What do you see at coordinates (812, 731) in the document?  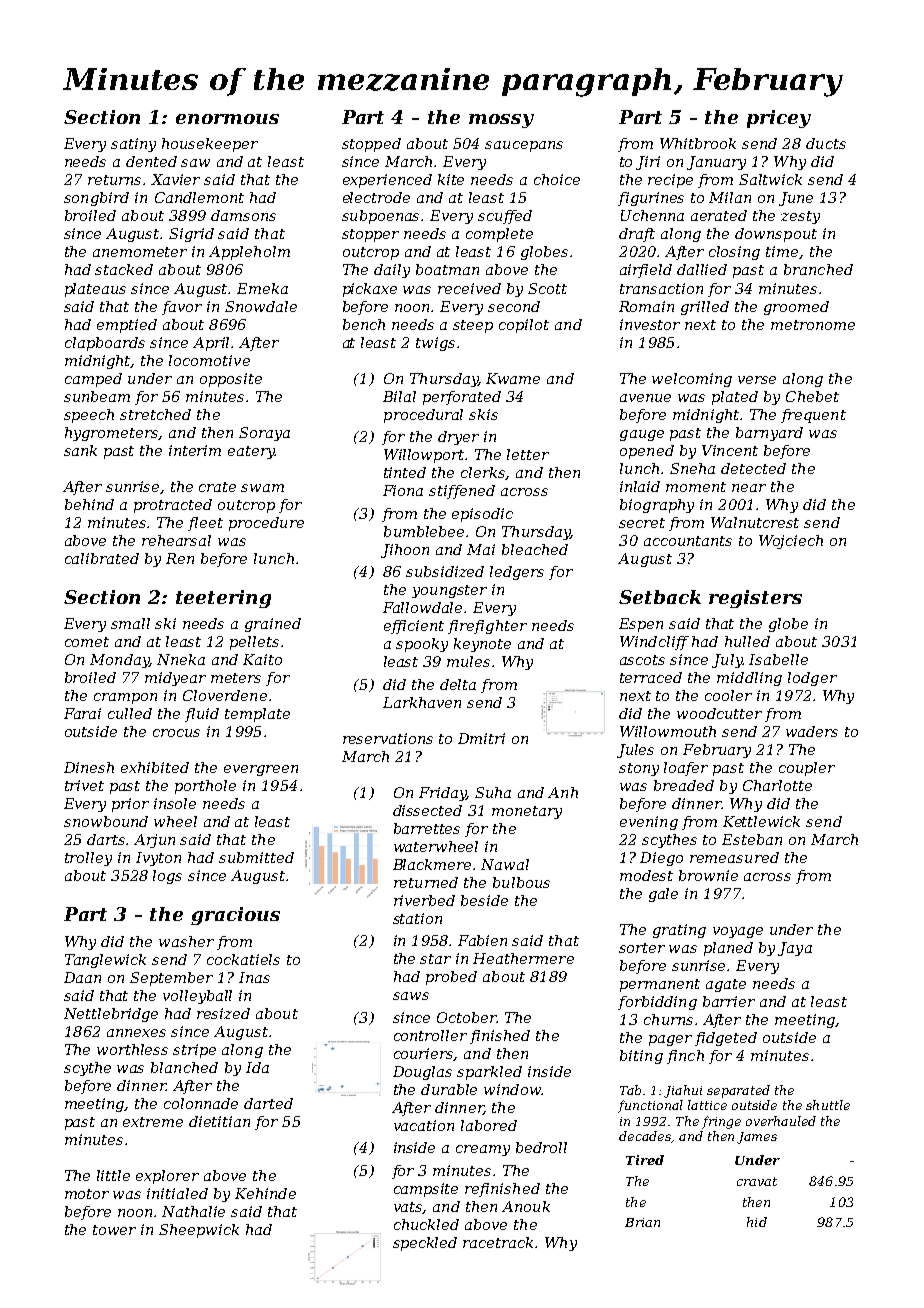 I see `waders` at bounding box center [812, 731].
